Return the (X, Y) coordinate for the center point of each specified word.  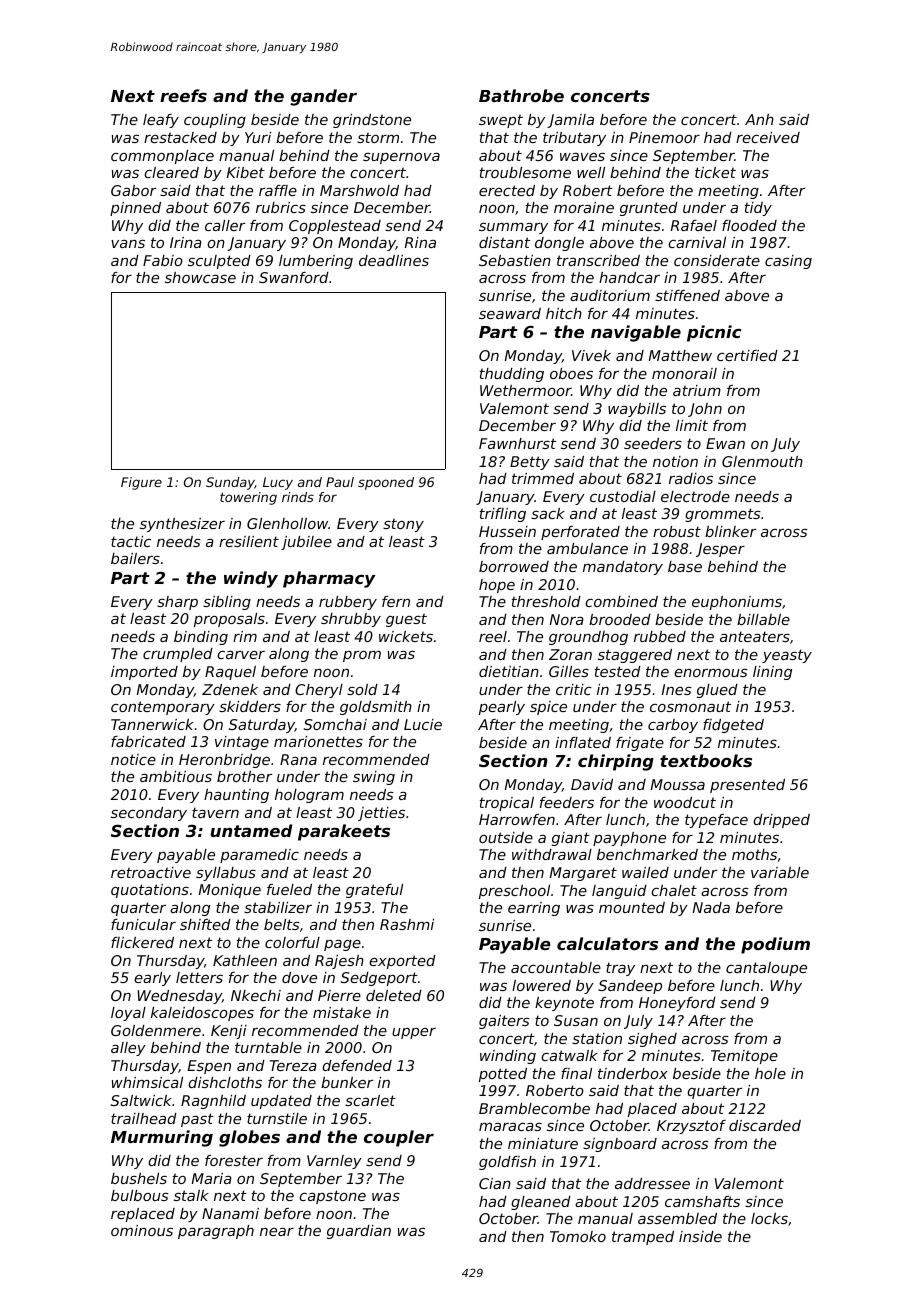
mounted (632, 907)
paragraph (216, 1232)
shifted (205, 924)
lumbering (316, 262)
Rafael (694, 225)
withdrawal (552, 854)
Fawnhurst (517, 443)
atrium (697, 390)
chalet (674, 890)
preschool (514, 892)
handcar (629, 277)
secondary (149, 814)
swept (501, 121)
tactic (131, 541)
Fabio (163, 260)
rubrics (281, 207)
